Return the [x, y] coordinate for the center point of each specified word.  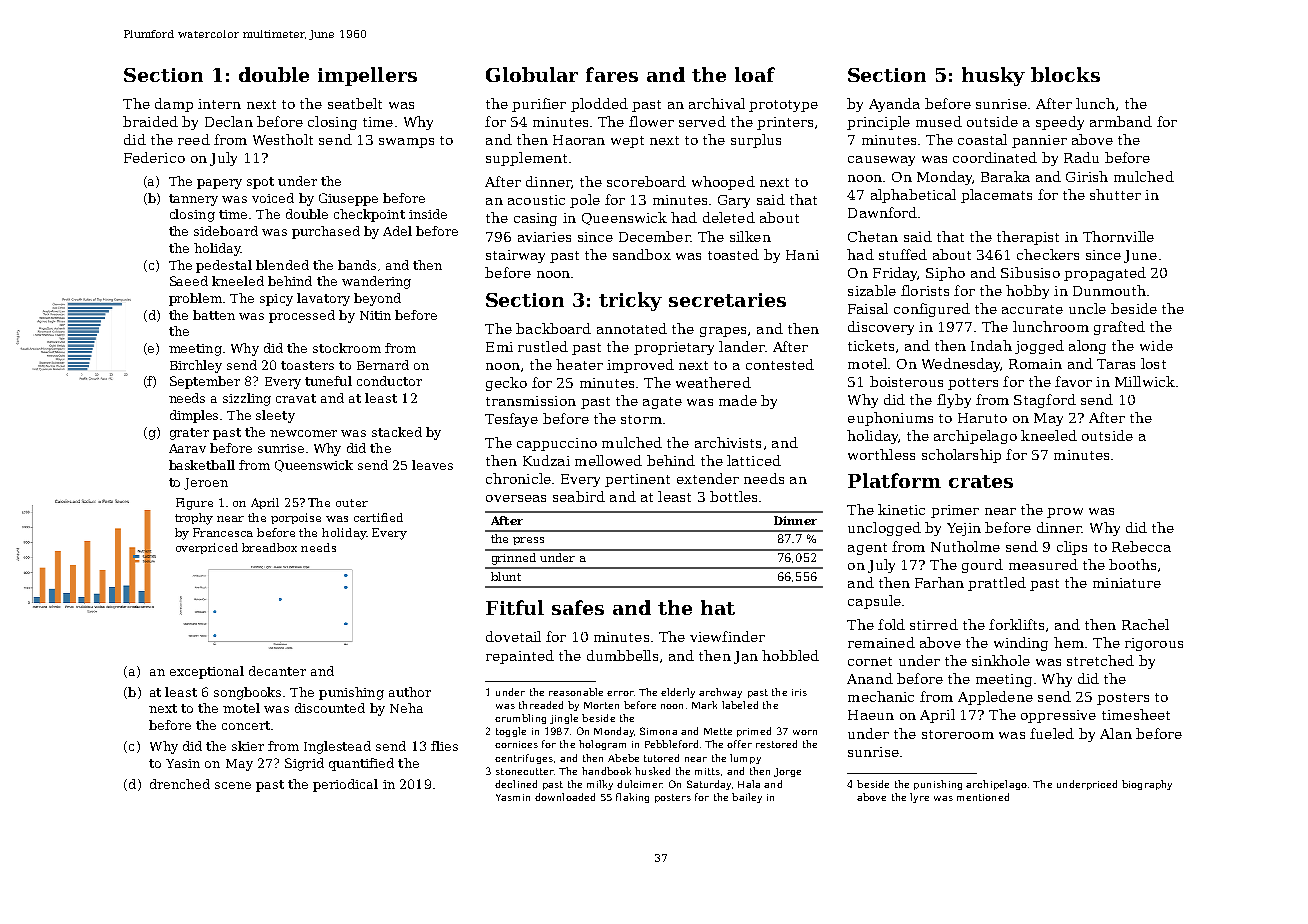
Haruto [982, 418]
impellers [367, 76]
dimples [194, 416]
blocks [1065, 74]
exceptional [207, 672]
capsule [874, 602]
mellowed [608, 460]
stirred [934, 624]
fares [612, 74]
